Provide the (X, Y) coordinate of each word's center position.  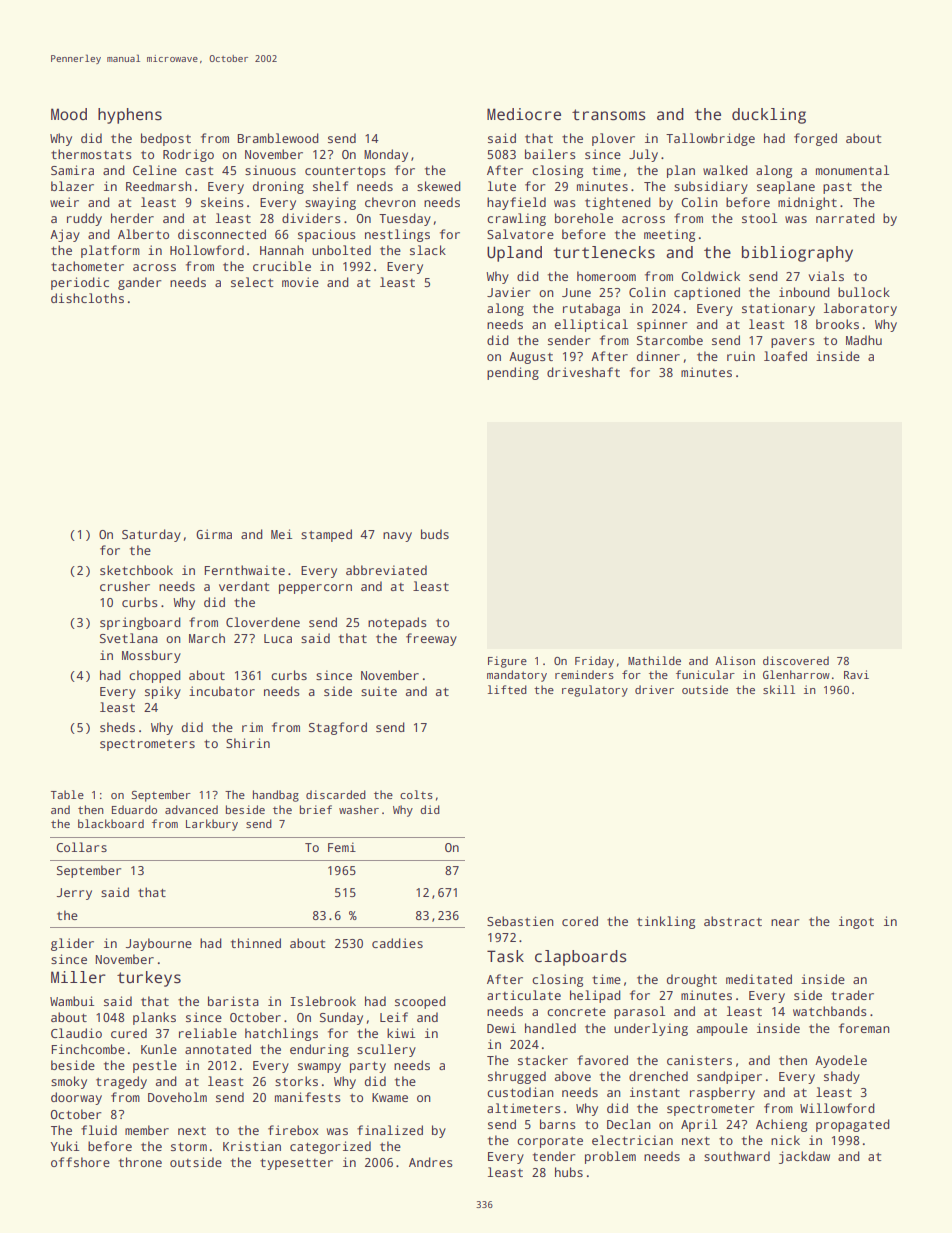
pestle (155, 1066)
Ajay (65, 235)
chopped (155, 676)
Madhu (864, 340)
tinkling (666, 922)
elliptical (591, 325)
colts (416, 794)
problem (610, 1157)
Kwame (390, 1097)
